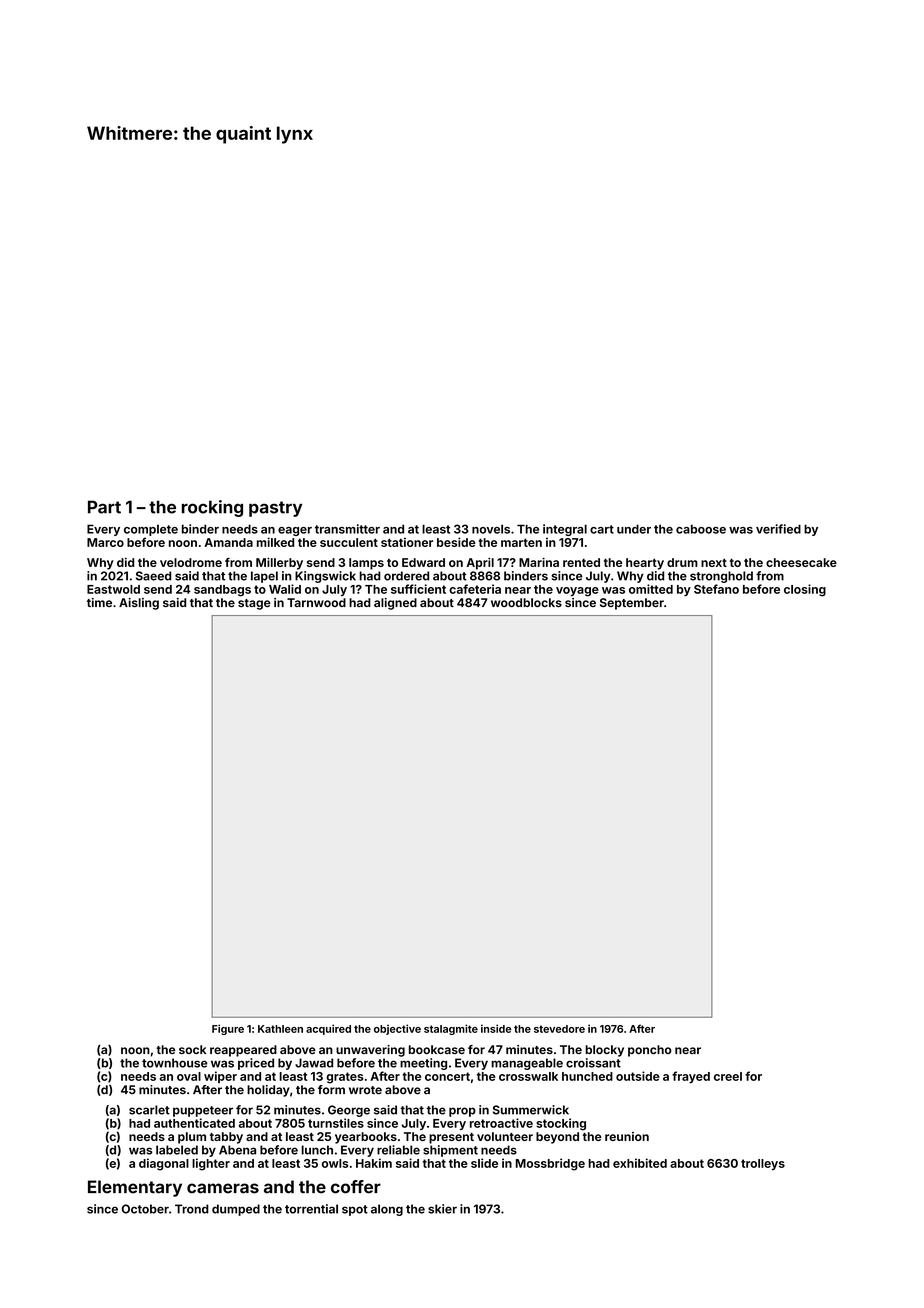 The image size is (924, 1308). What do you see at coordinates (559, 1029) in the screenshot?
I see `stevedore` at bounding box center [559, 1029].
